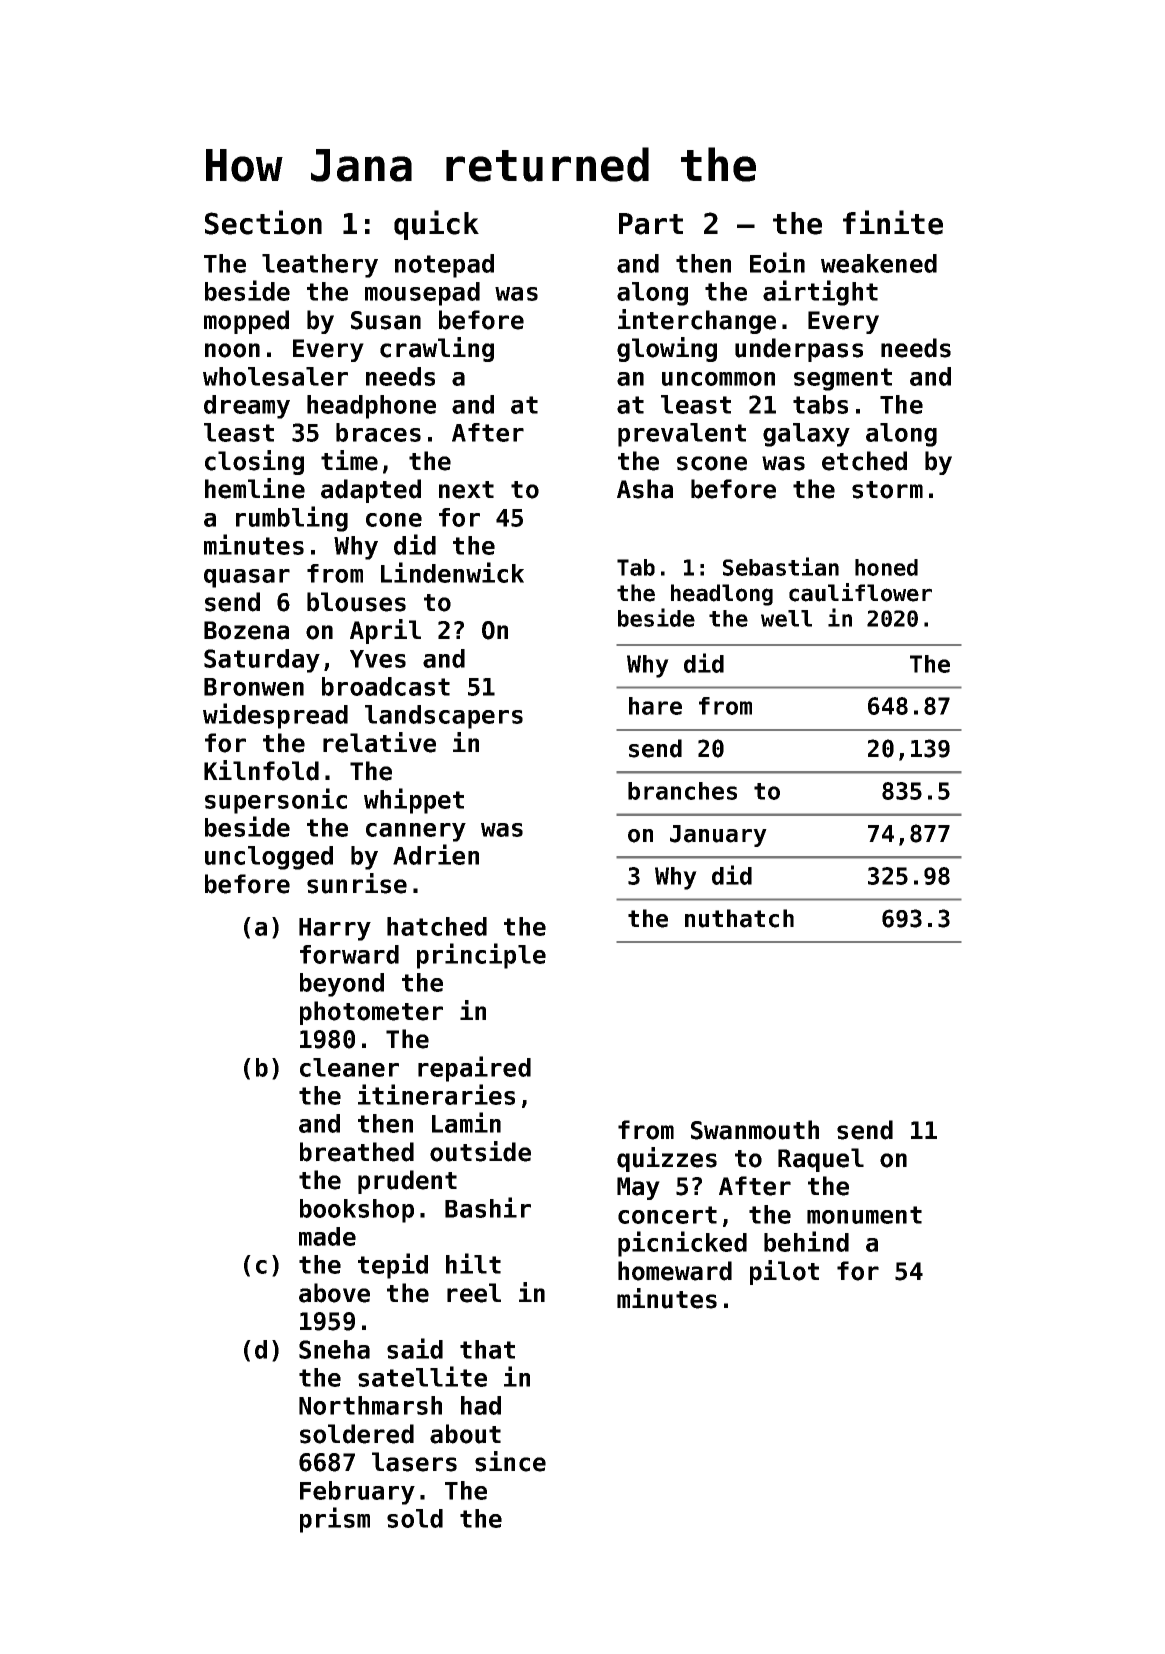 This image has width=1165, height=1654. What do you see at coordinates (651, 224) in the image?
I see `Part` at bounding box center [651, 224].
